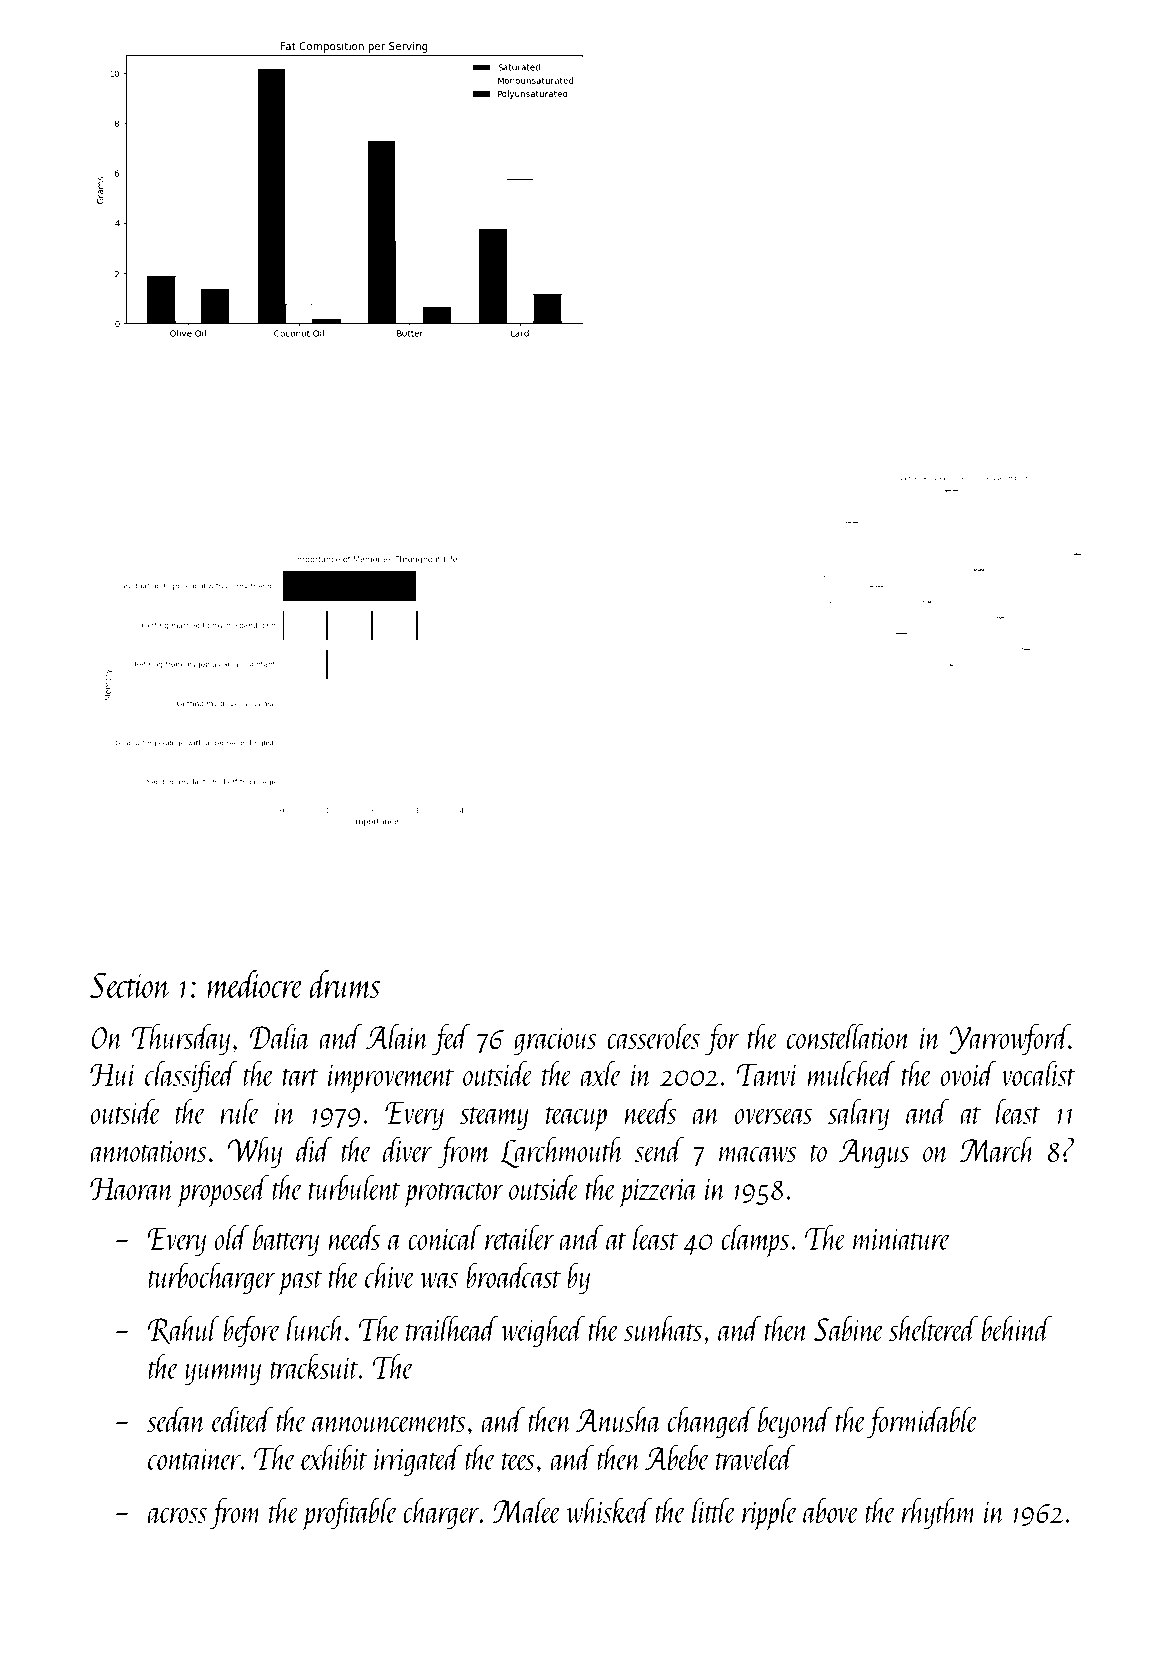 The width and height of the page is (1165, 1654). What do you see at coordinates (1017, 1328) in the page?
I see `behind` at bounding box center [1017, 1328].
